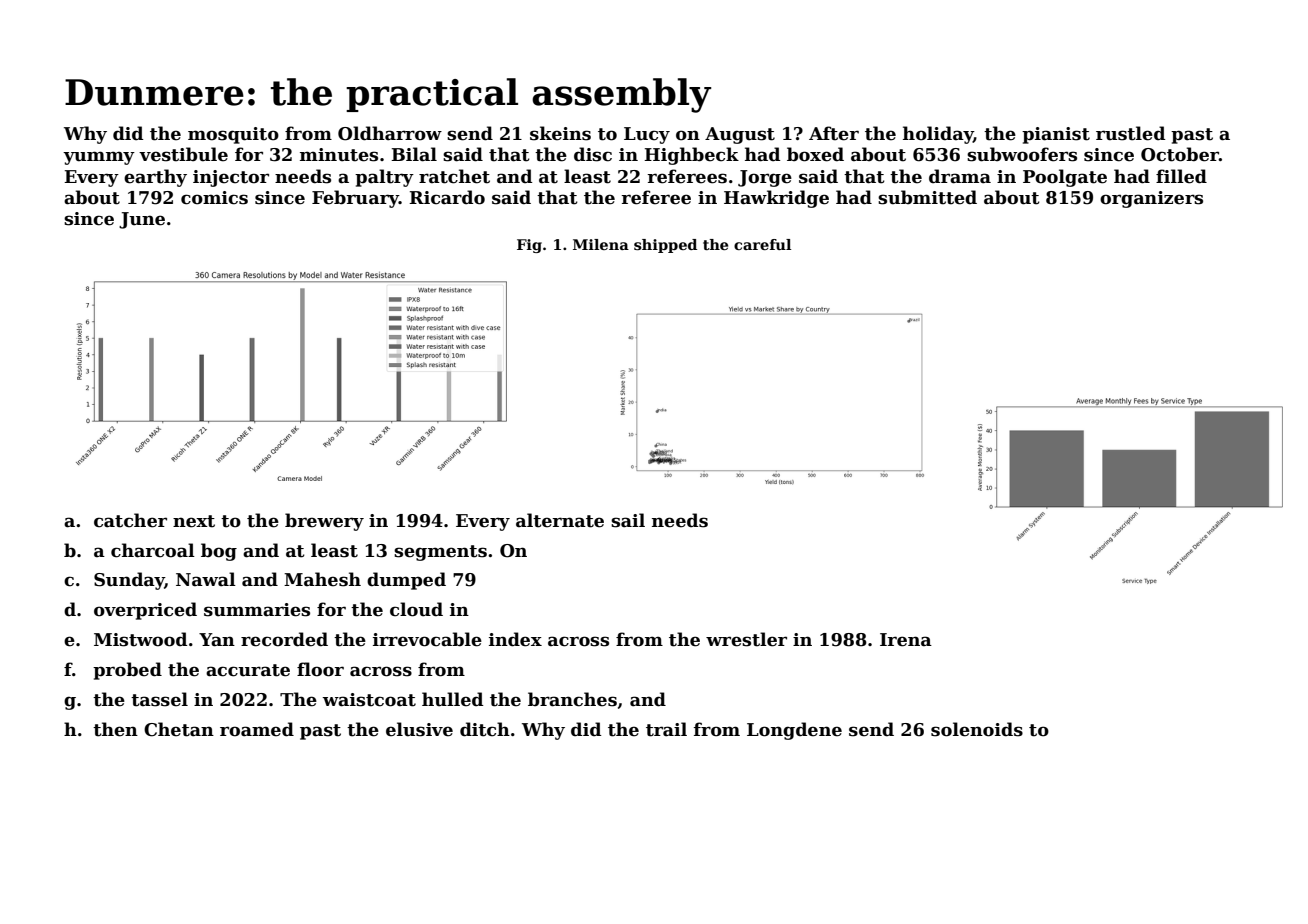  What do you see at coordinates (560, 133) in the document?
I see `skeins` at bounding box center [560, 133].
